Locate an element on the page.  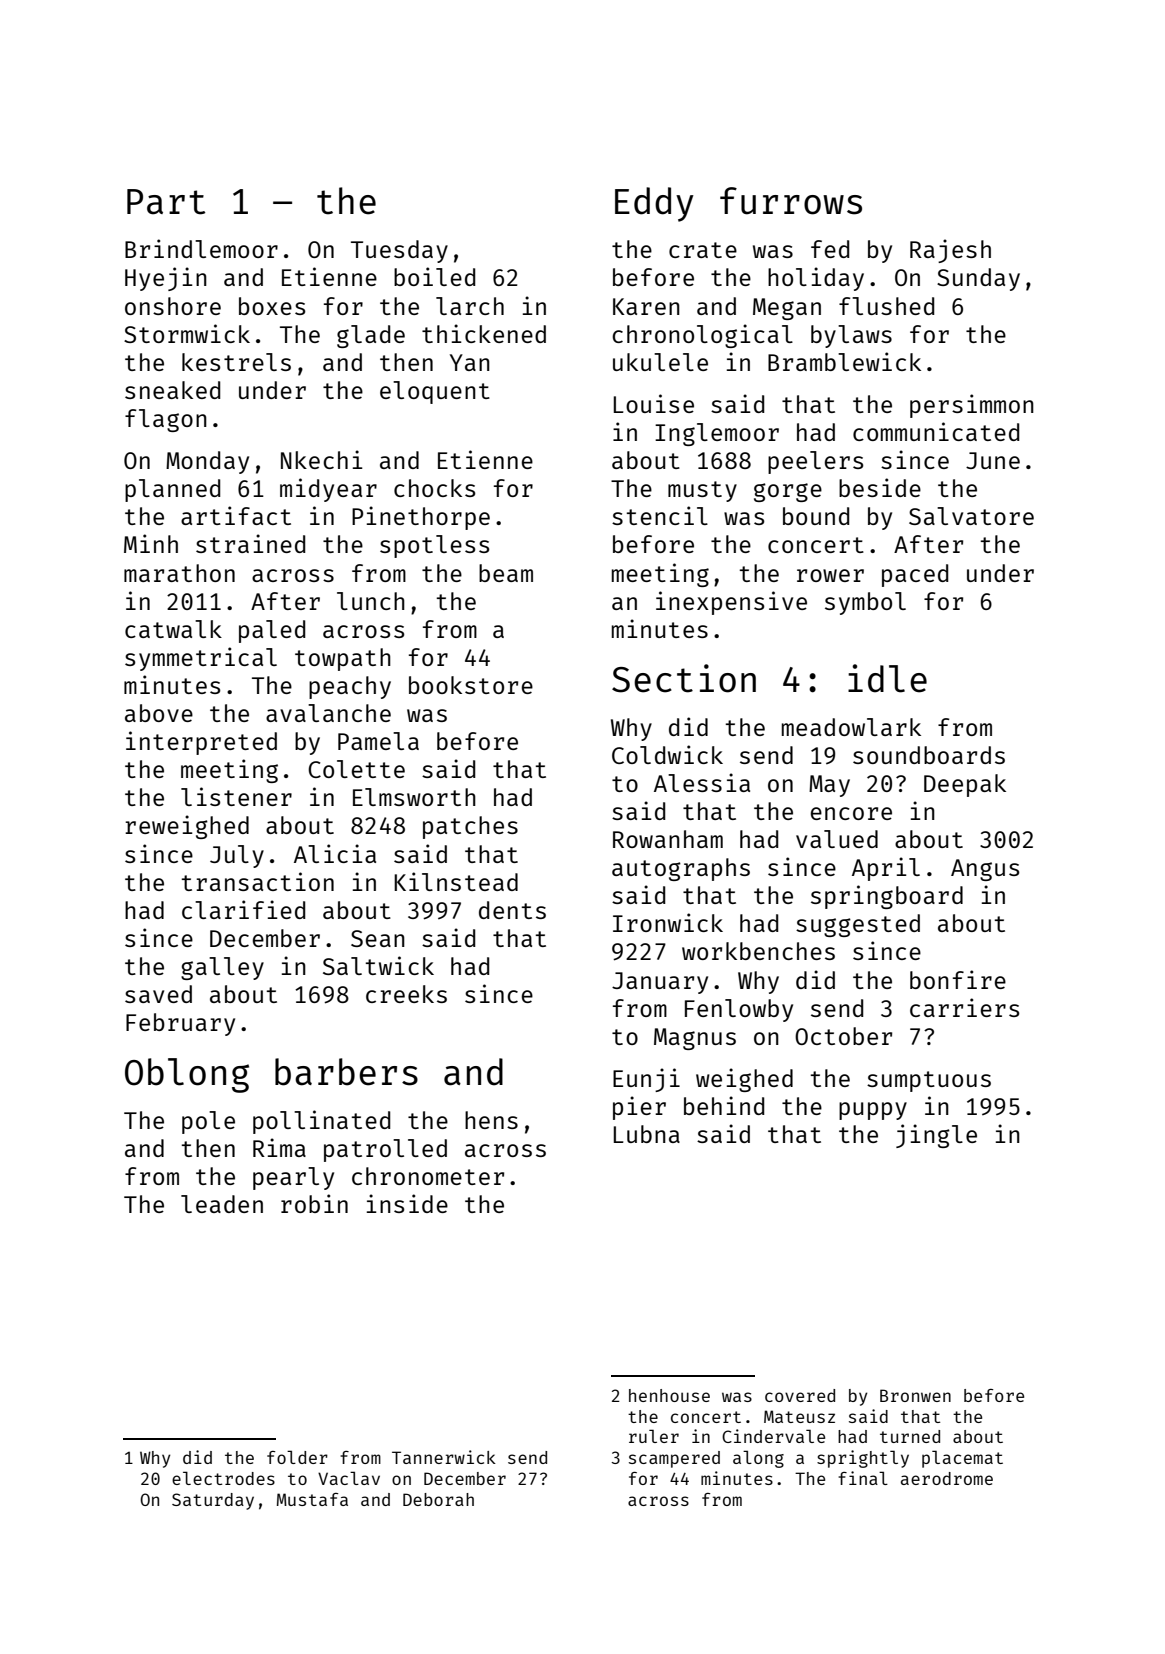
Yan is located at coordinates (470, 362).
